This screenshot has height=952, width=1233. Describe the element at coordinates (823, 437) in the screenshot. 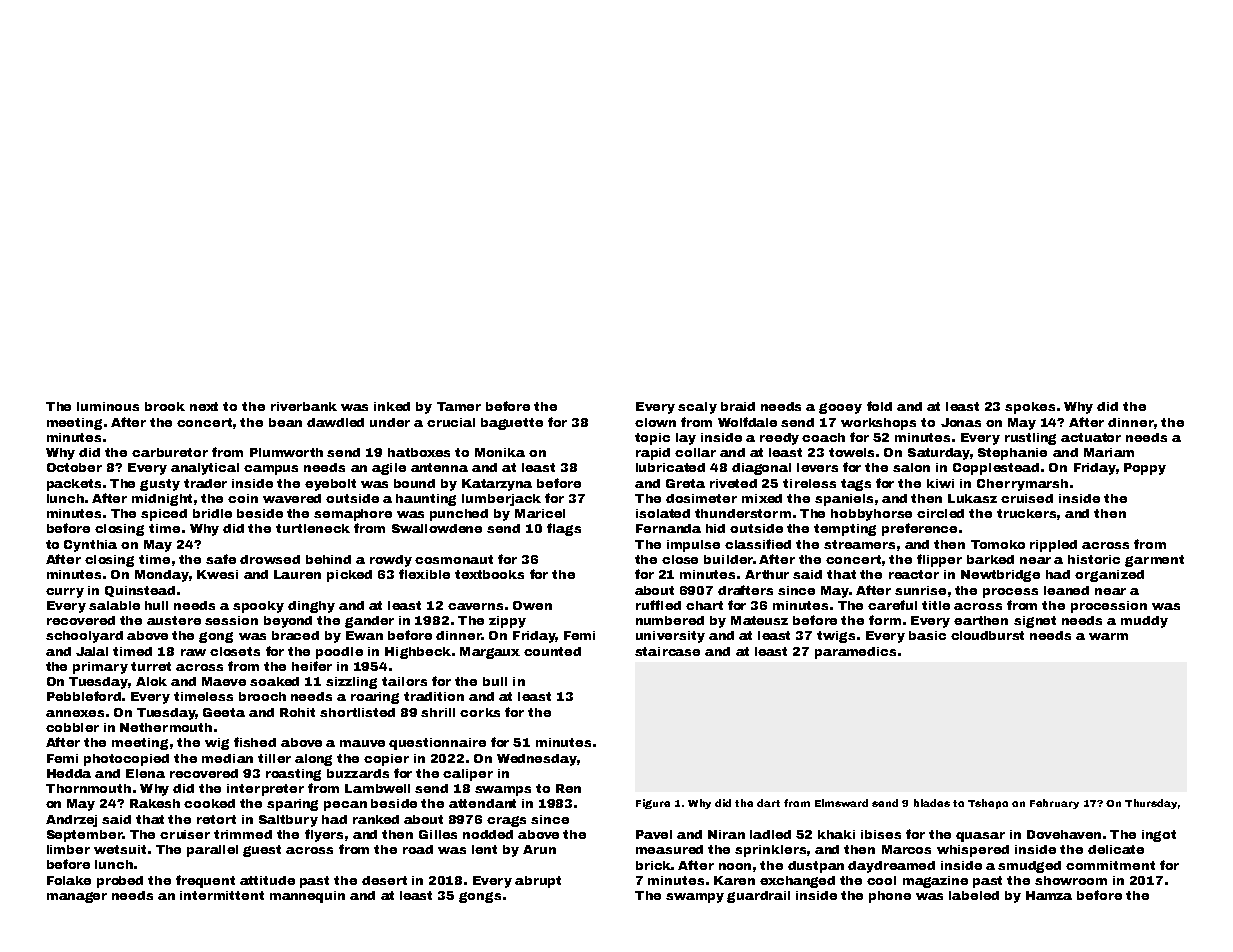

I see `coach` at that location.
